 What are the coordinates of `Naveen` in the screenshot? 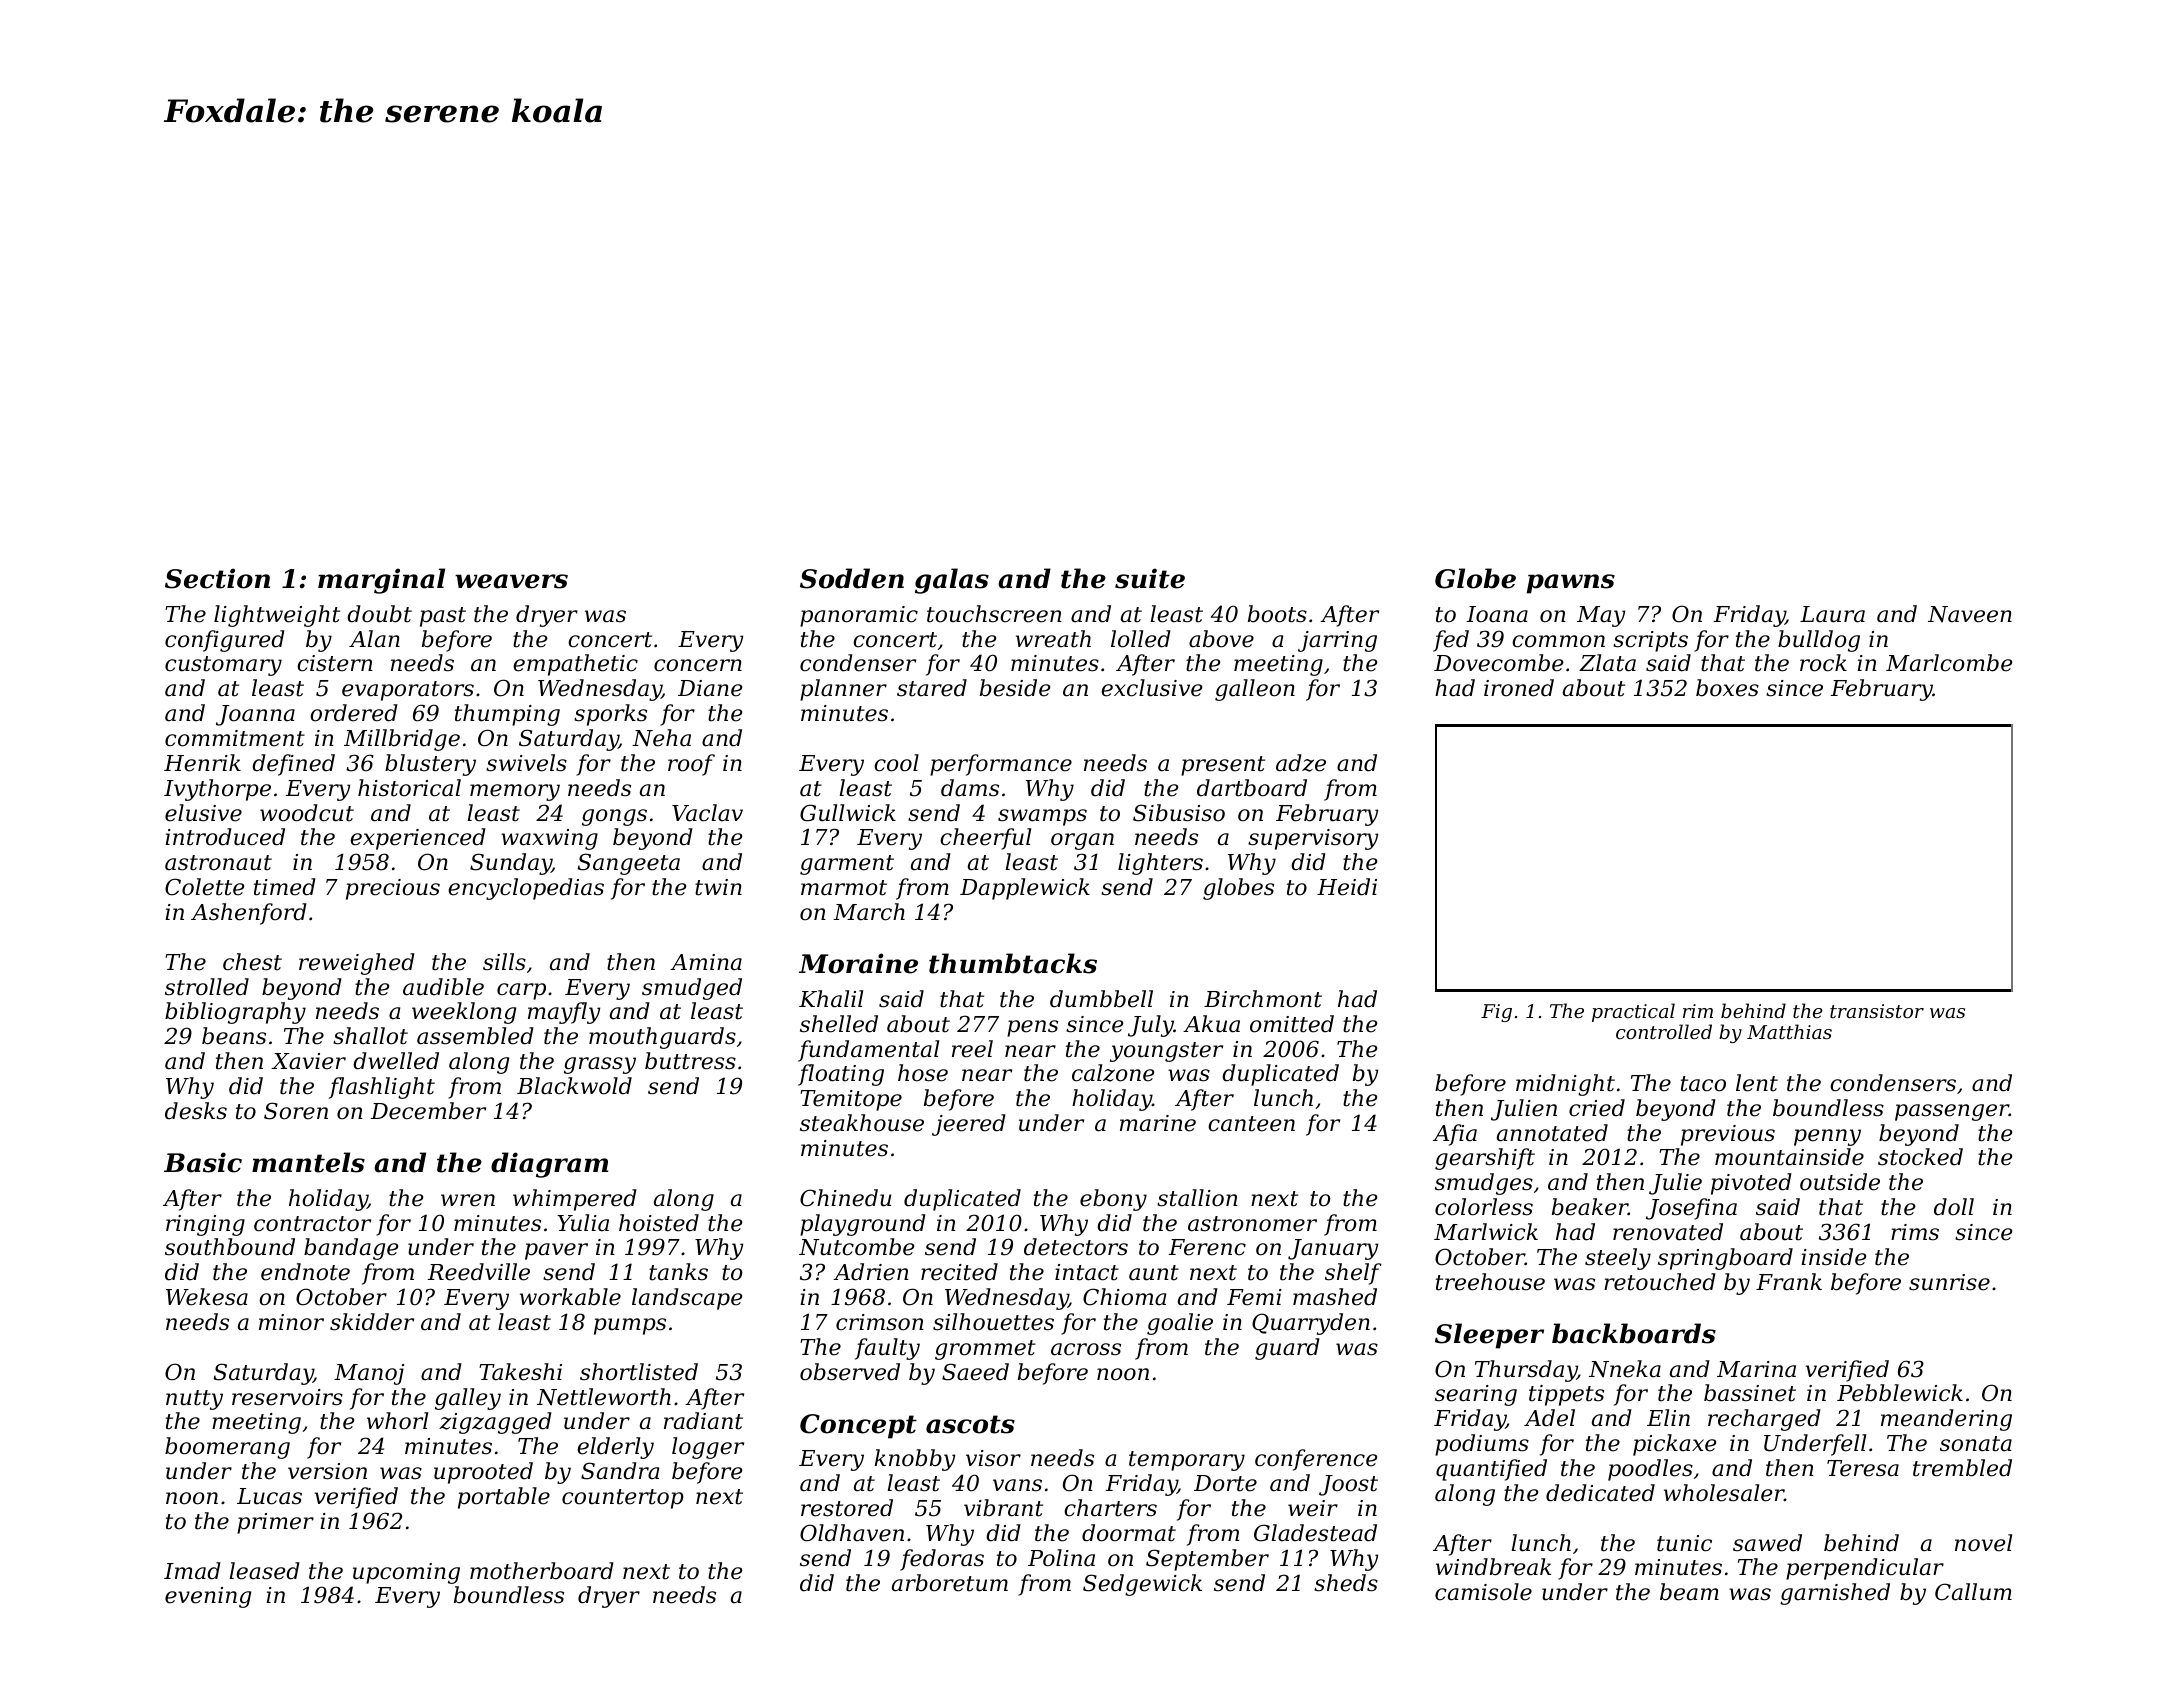 It's located at (1970, 614).
